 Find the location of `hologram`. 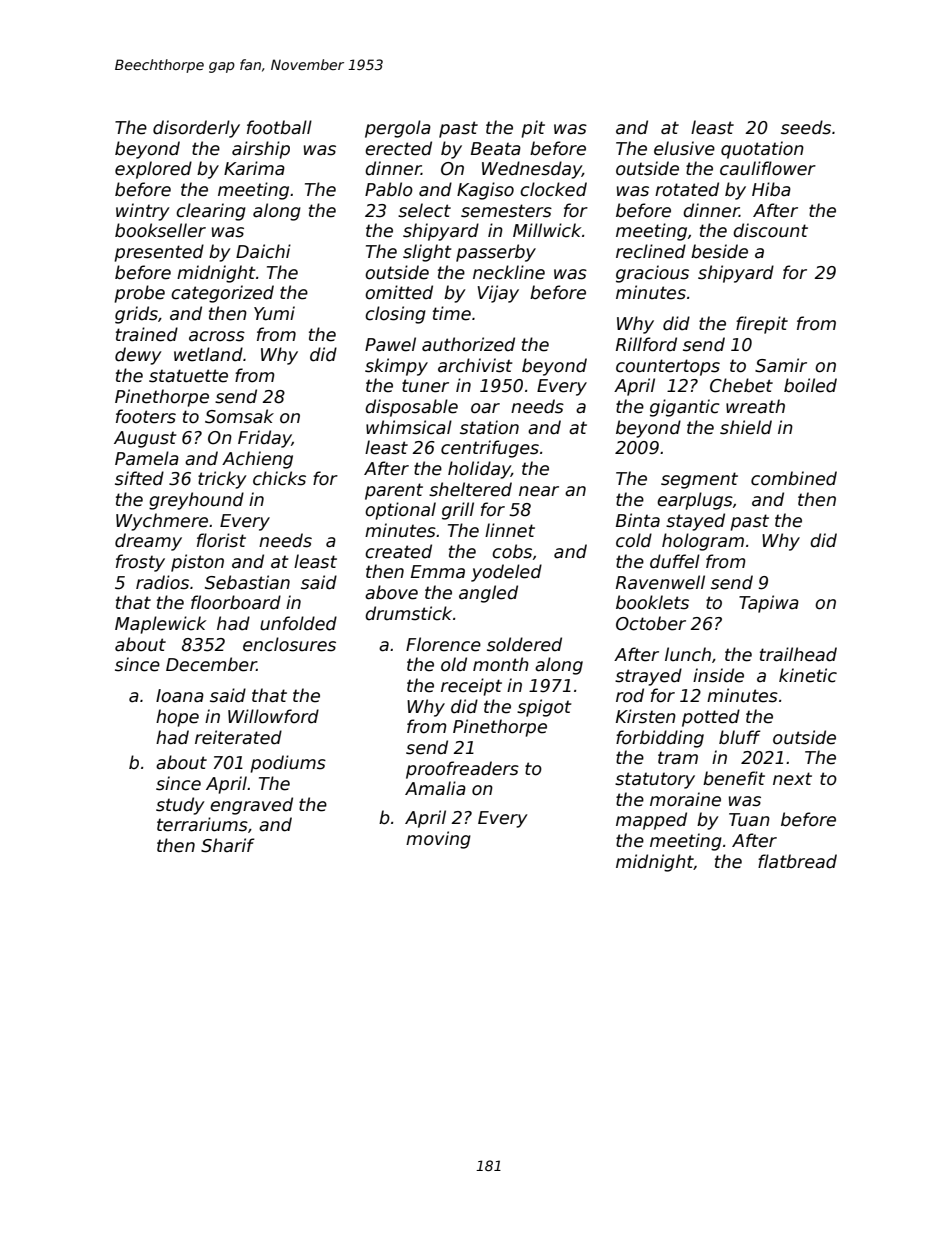

hologram is located at coordinates (703, 542).
